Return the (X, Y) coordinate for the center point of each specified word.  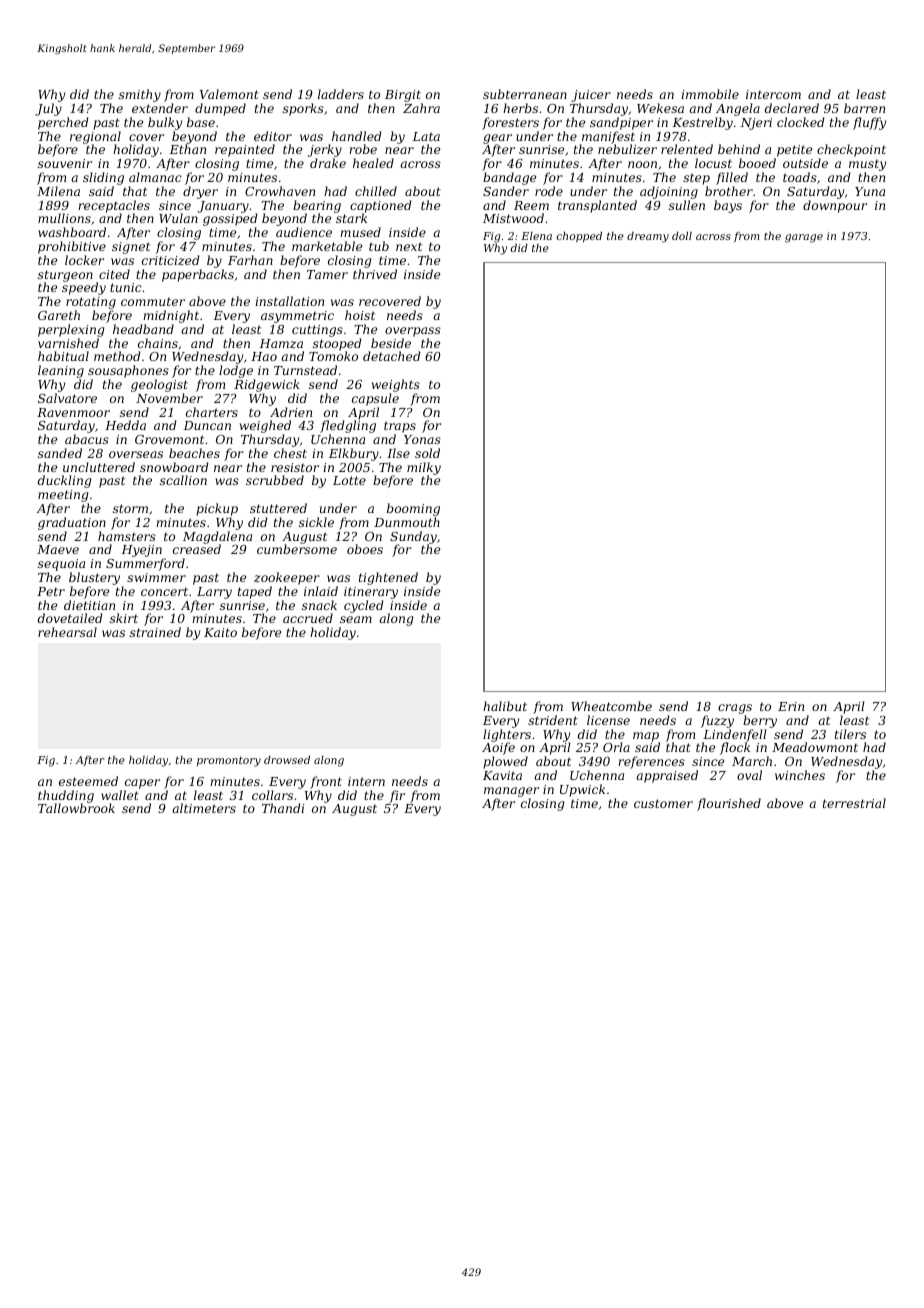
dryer (200, 192)
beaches (194, 453)
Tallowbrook (76, 808)
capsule (375, 399)
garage (804, 238)
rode (549, 191)
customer (663, 803)
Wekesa (660, 108)
